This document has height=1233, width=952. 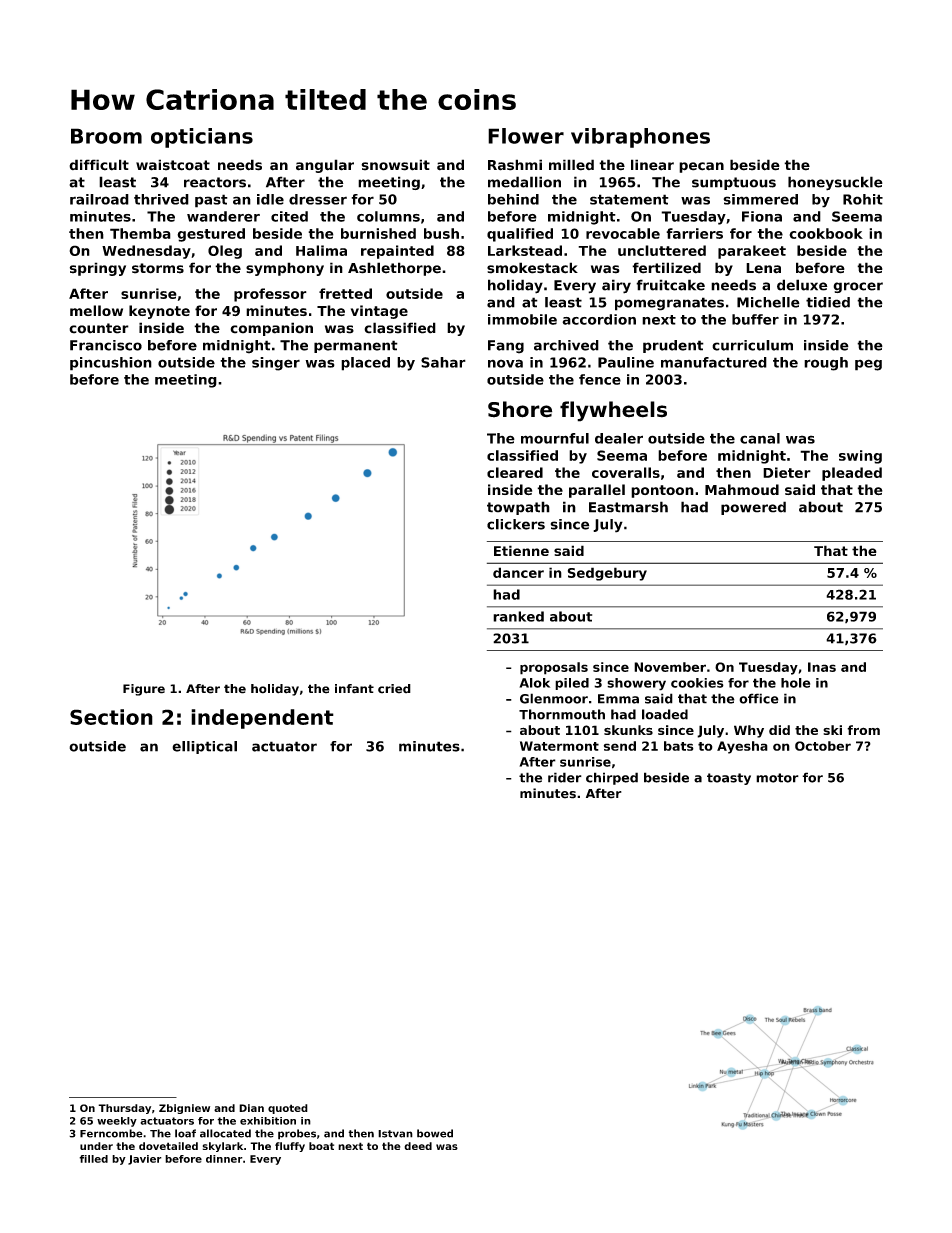 I want to click on Shore, so click(x=520, y=409).
